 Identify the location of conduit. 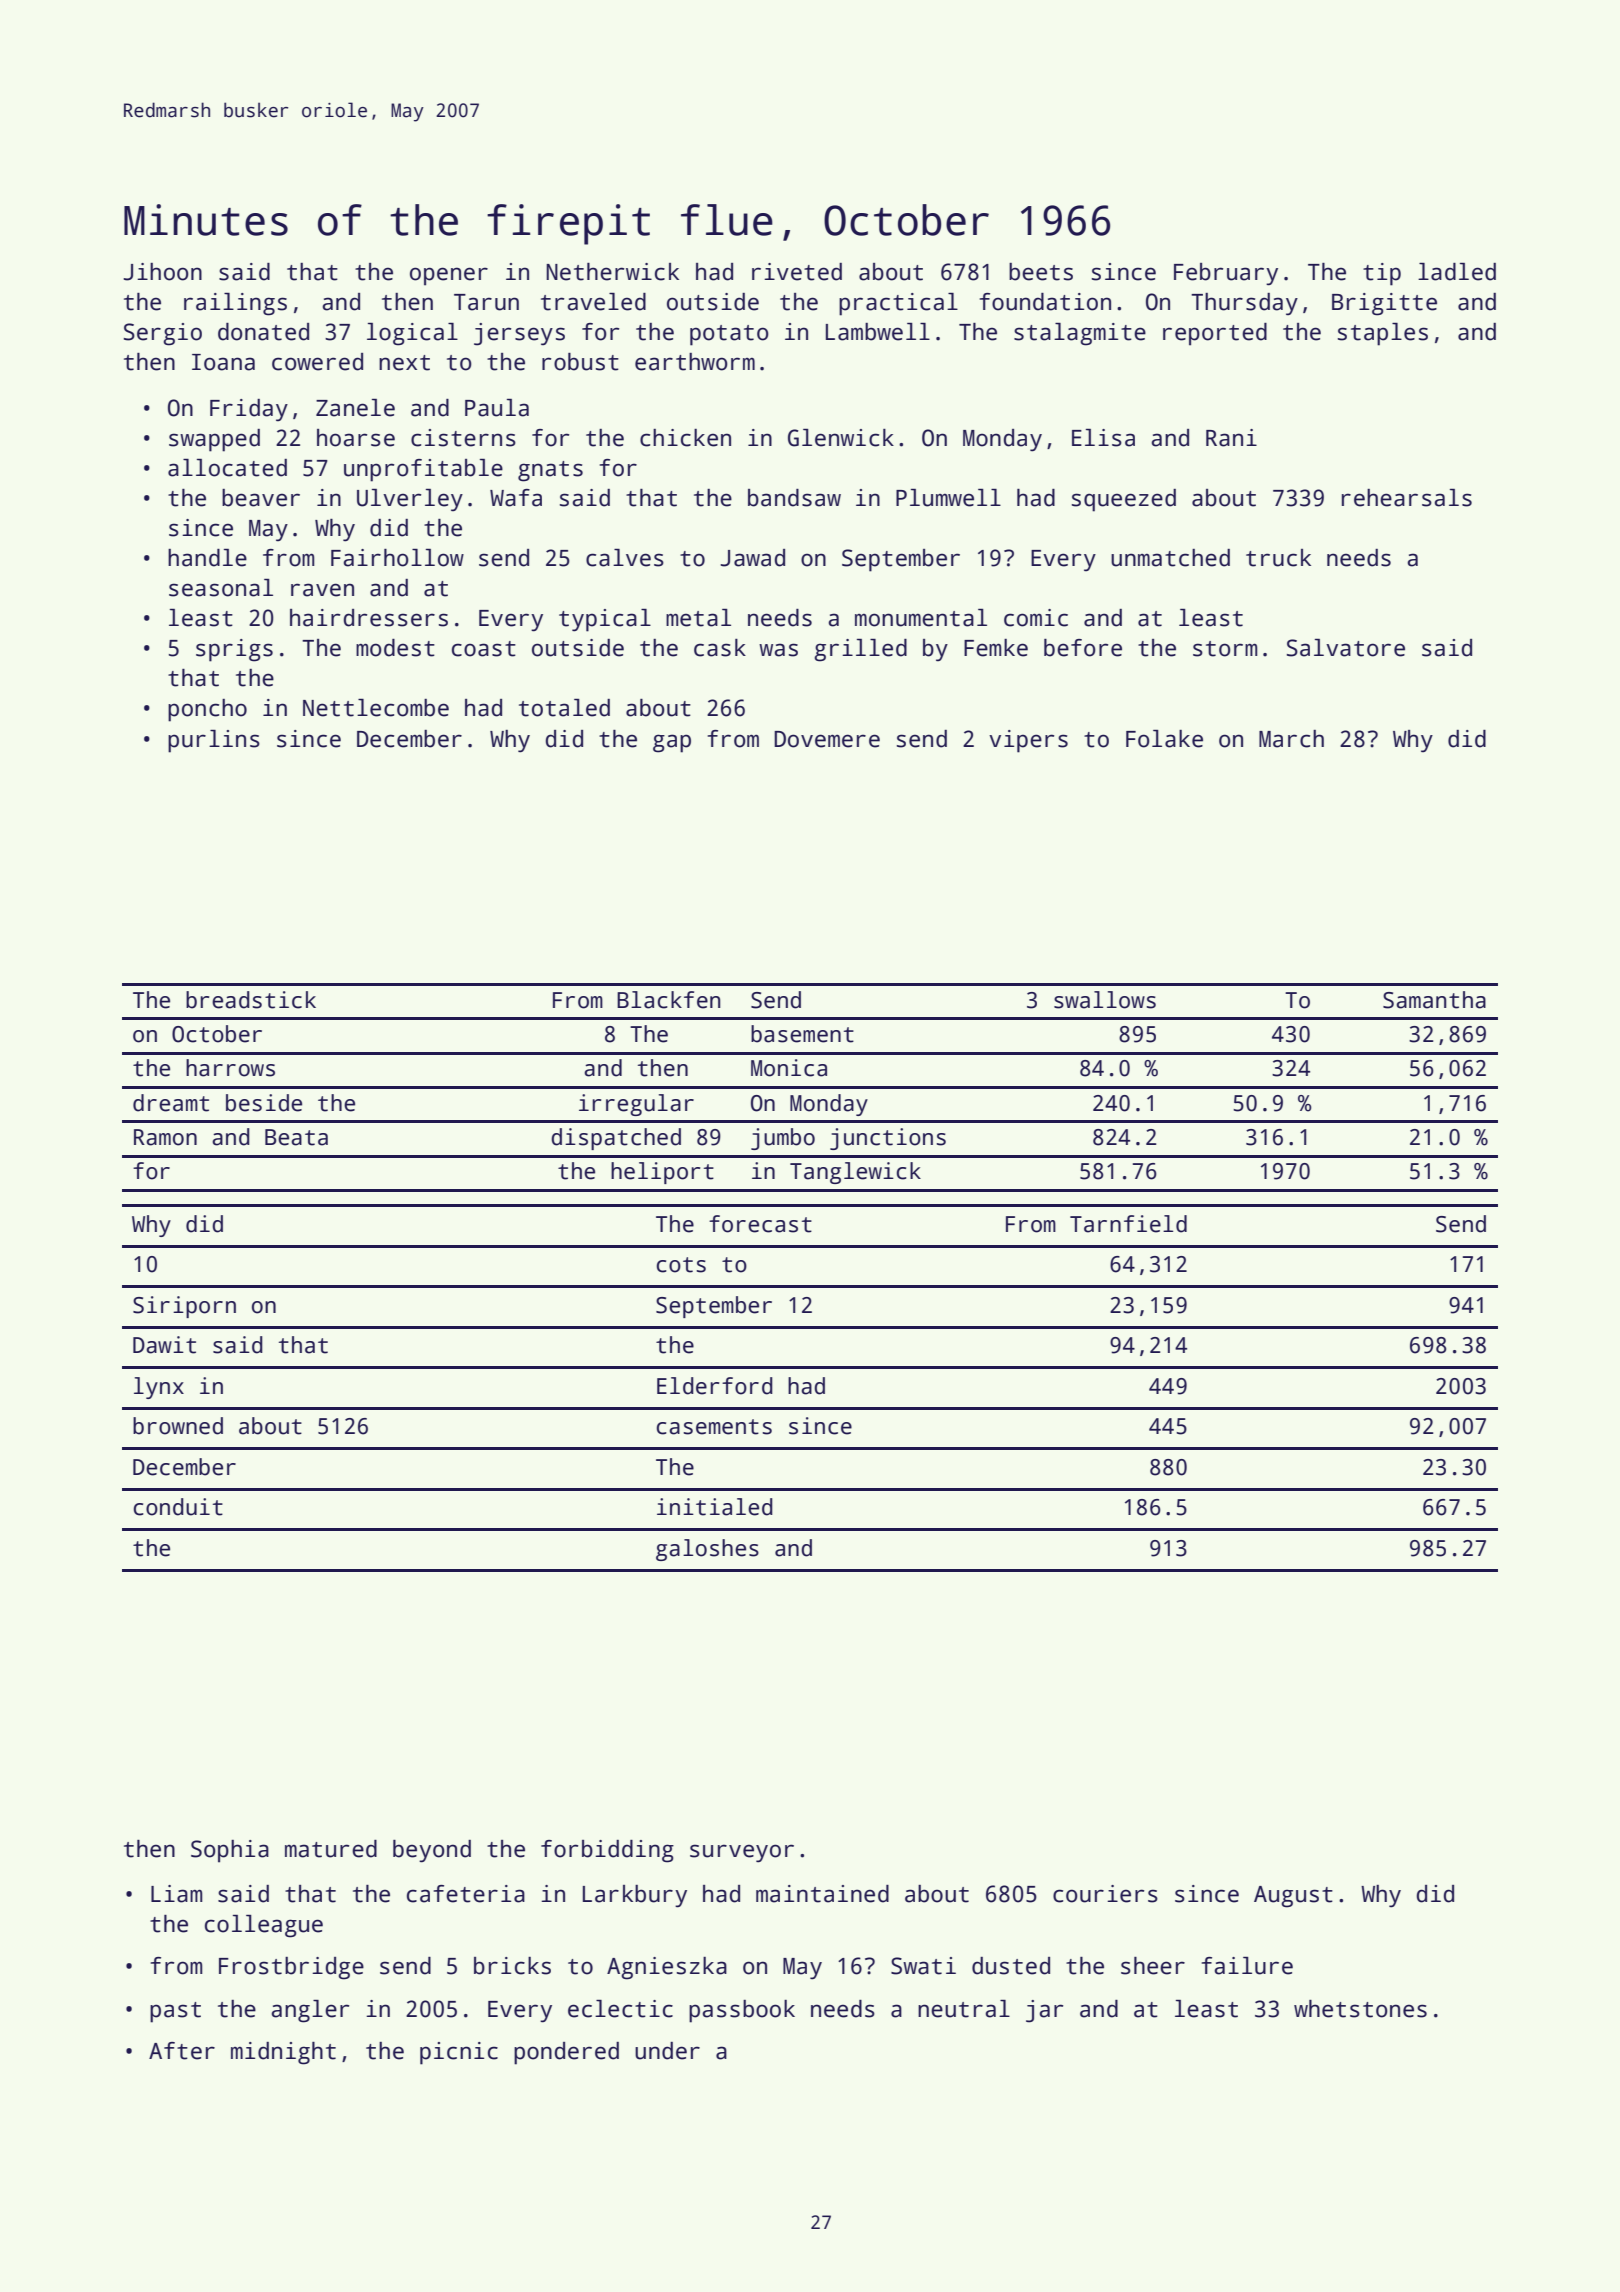
(178, 1507).
